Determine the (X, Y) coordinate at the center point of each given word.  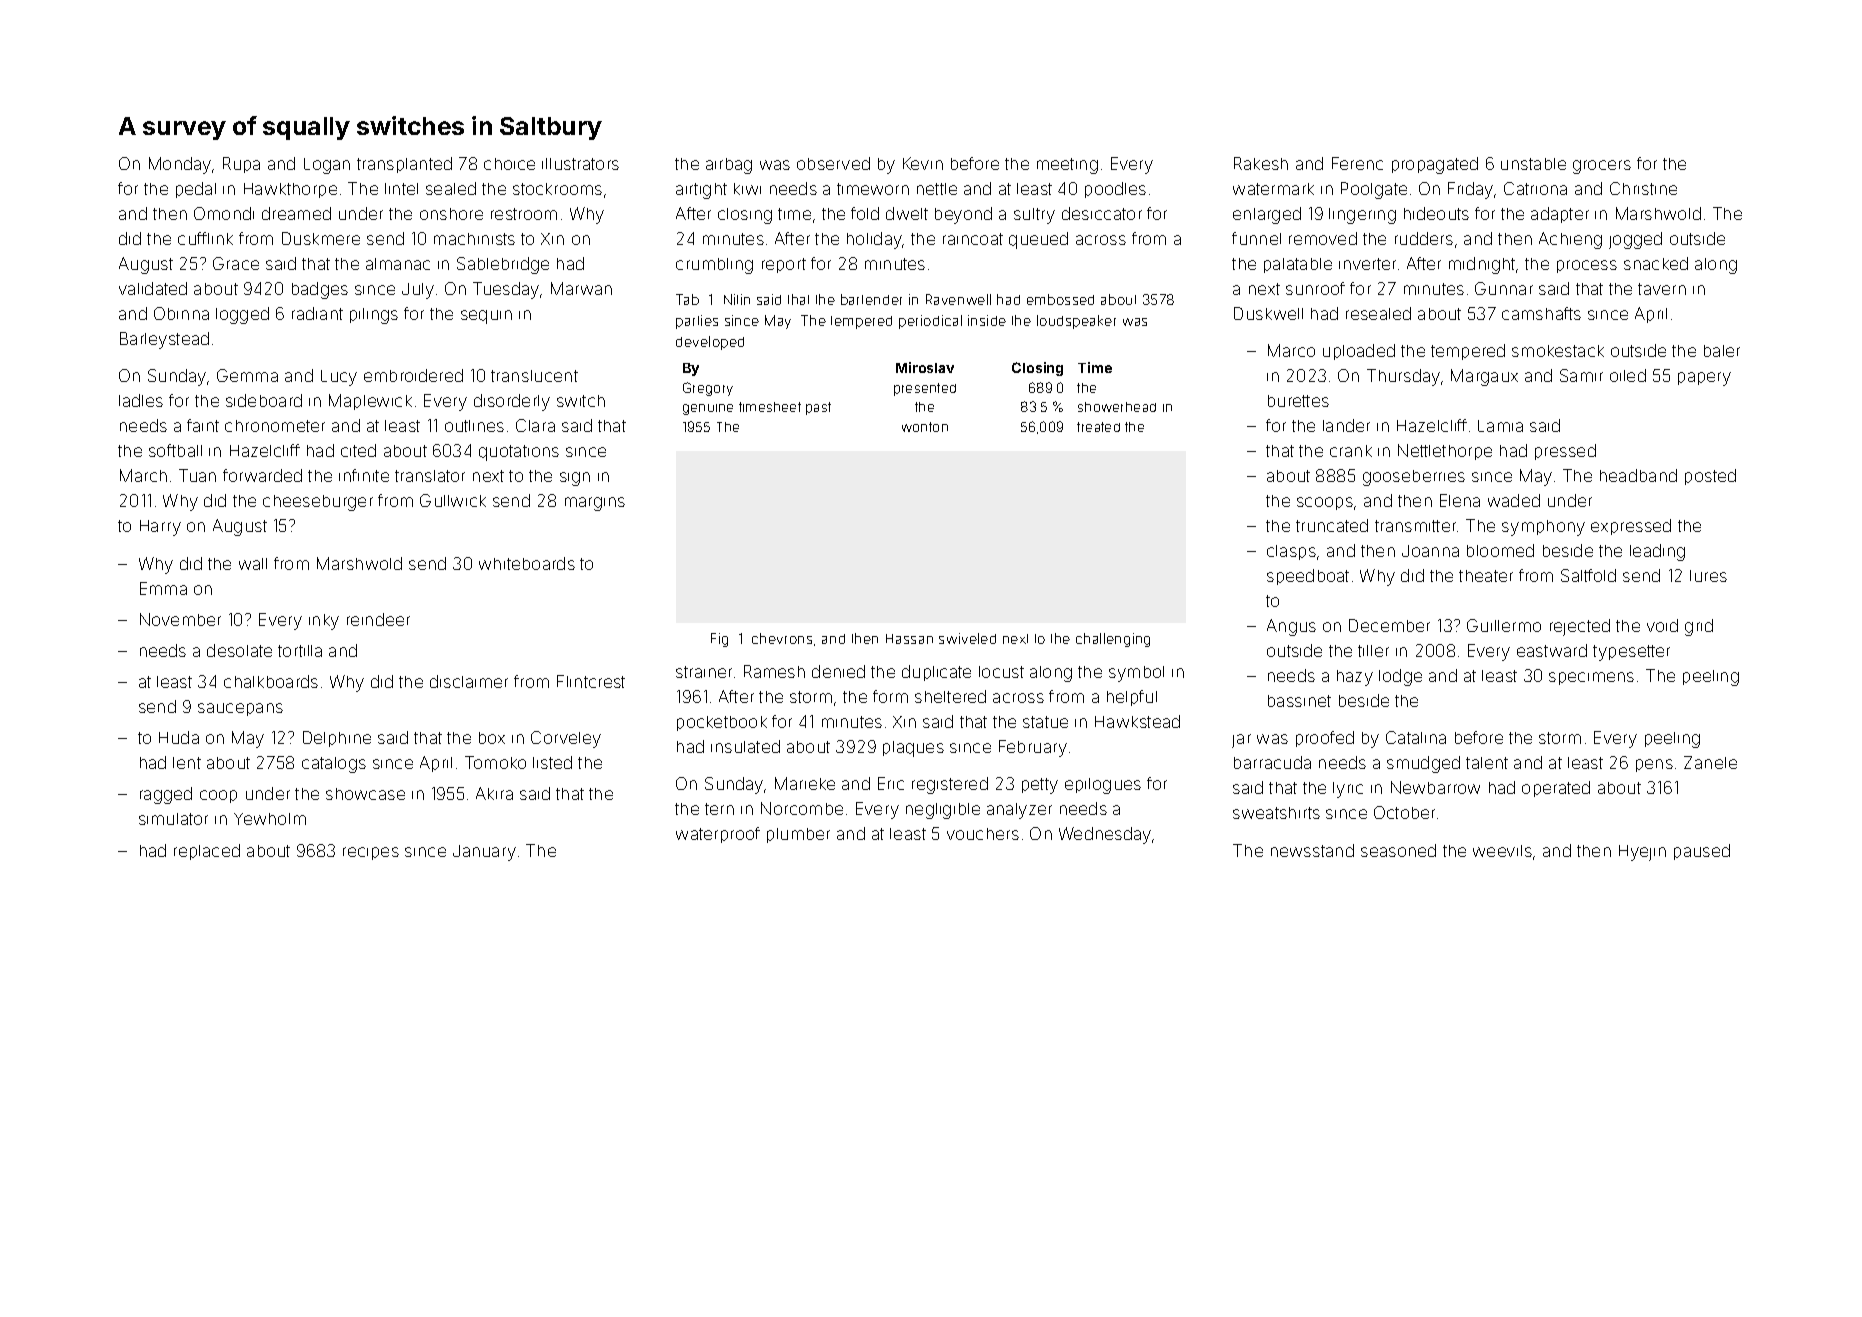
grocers (1602, 167)
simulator (173, 819)
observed (833, 163)
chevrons (782, 638)
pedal (196, 190)
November (180, 619)
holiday (875, 240)
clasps (1291, 552)
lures (1708, 576)
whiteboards (527, 563)
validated (153, 288)
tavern (1662, 289)
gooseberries (1414, 478)
